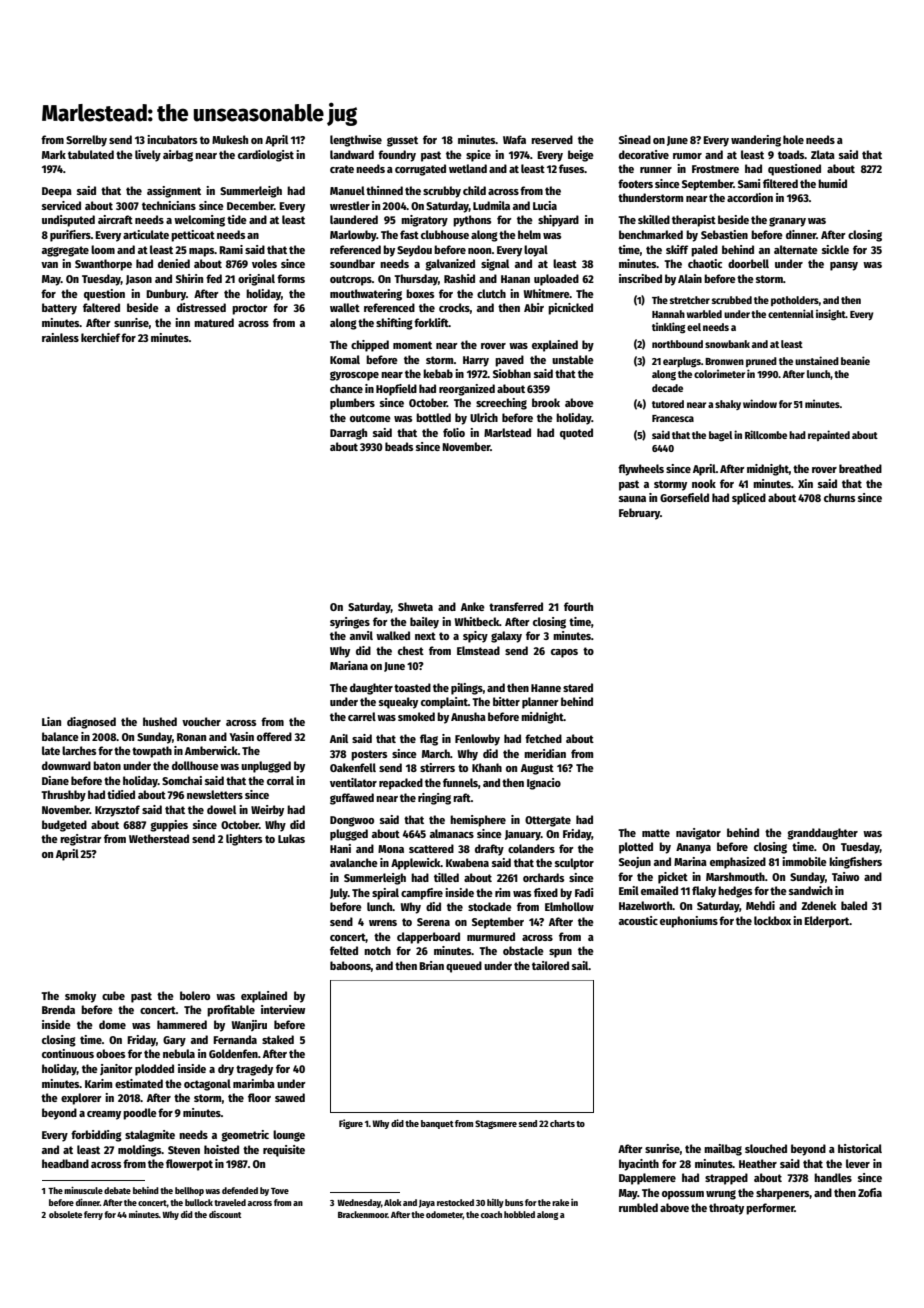  I want to click on Sorrelby, so click(86, 141).
